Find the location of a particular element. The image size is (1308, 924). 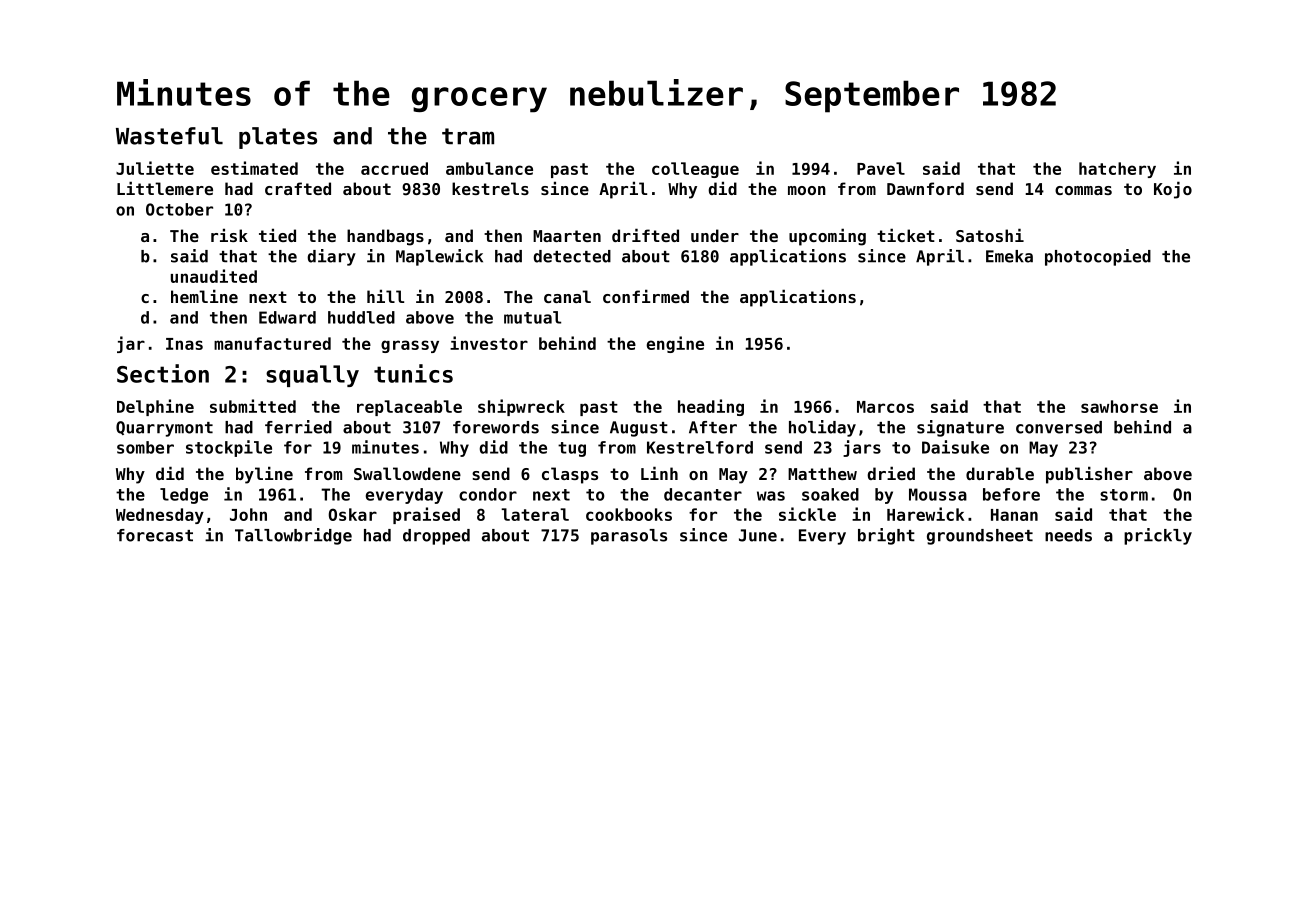

October is located at coordinates (179, 209).
